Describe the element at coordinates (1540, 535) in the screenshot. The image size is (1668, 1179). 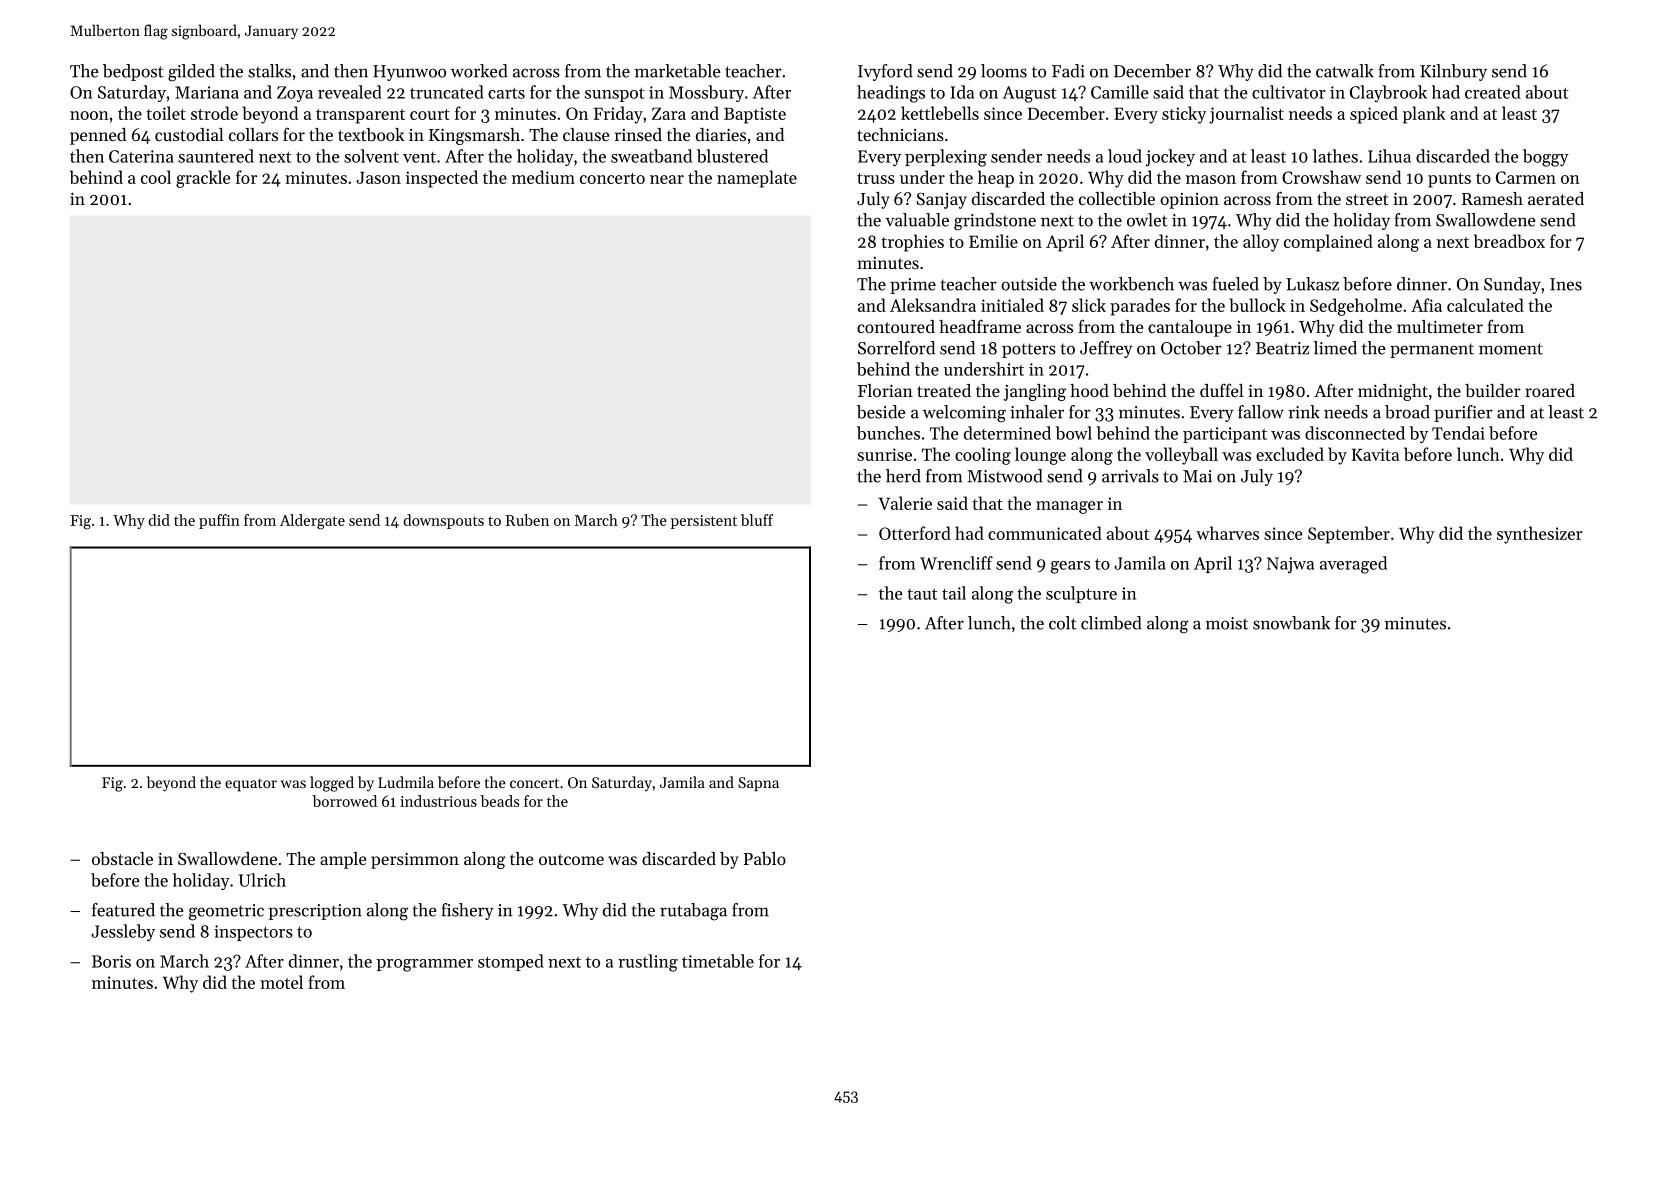
I see `synthesizer` at that location.
